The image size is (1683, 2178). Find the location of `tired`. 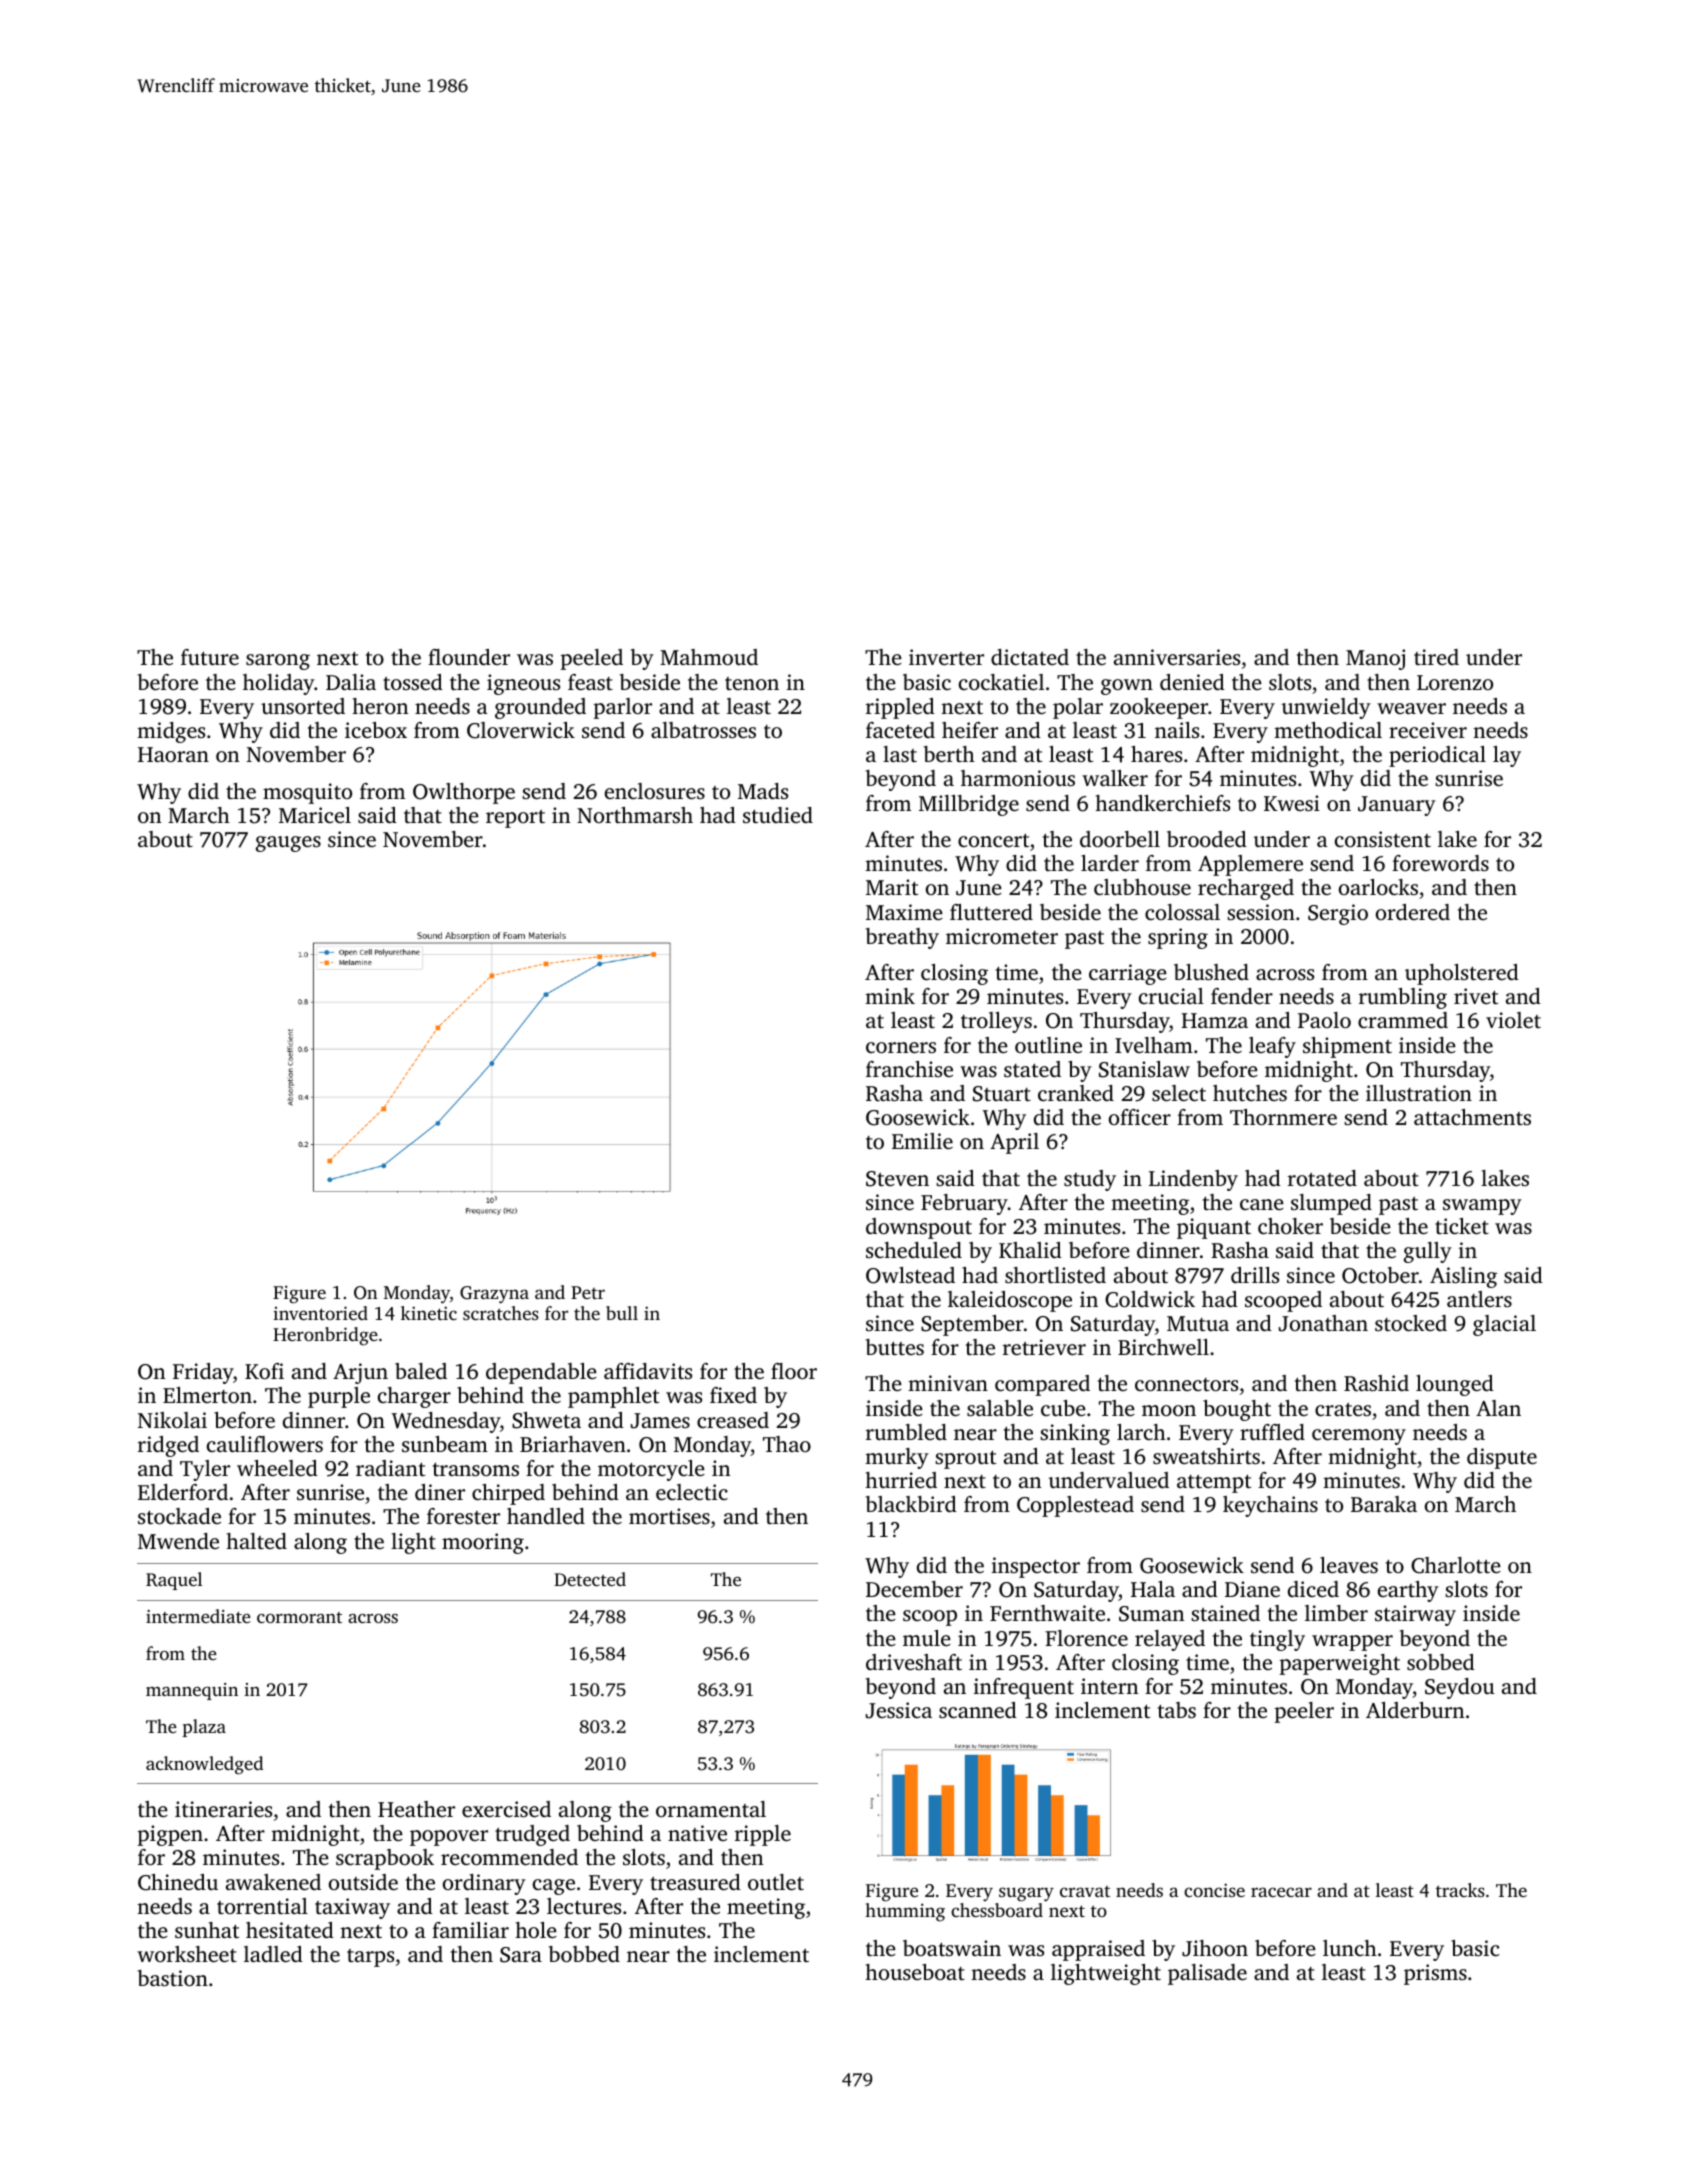

tired is located at coordinates (1436, 657).
